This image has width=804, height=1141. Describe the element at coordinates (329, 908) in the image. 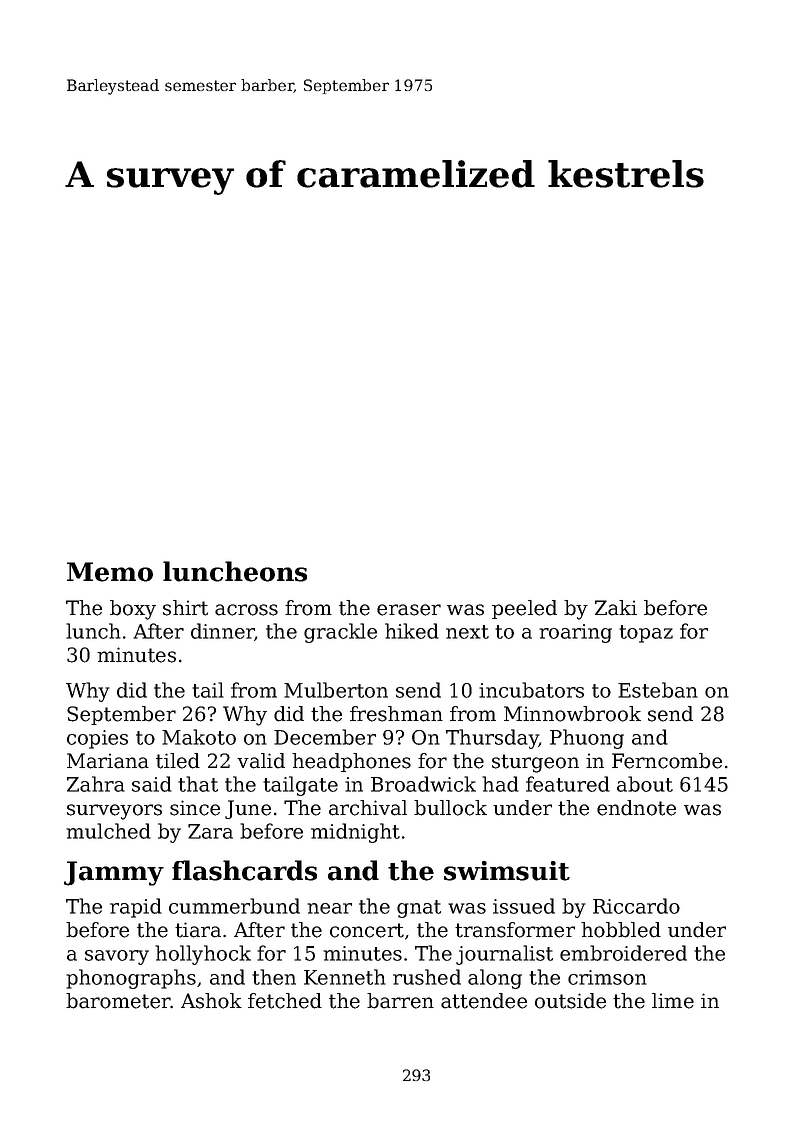

I see `near` at that location.
